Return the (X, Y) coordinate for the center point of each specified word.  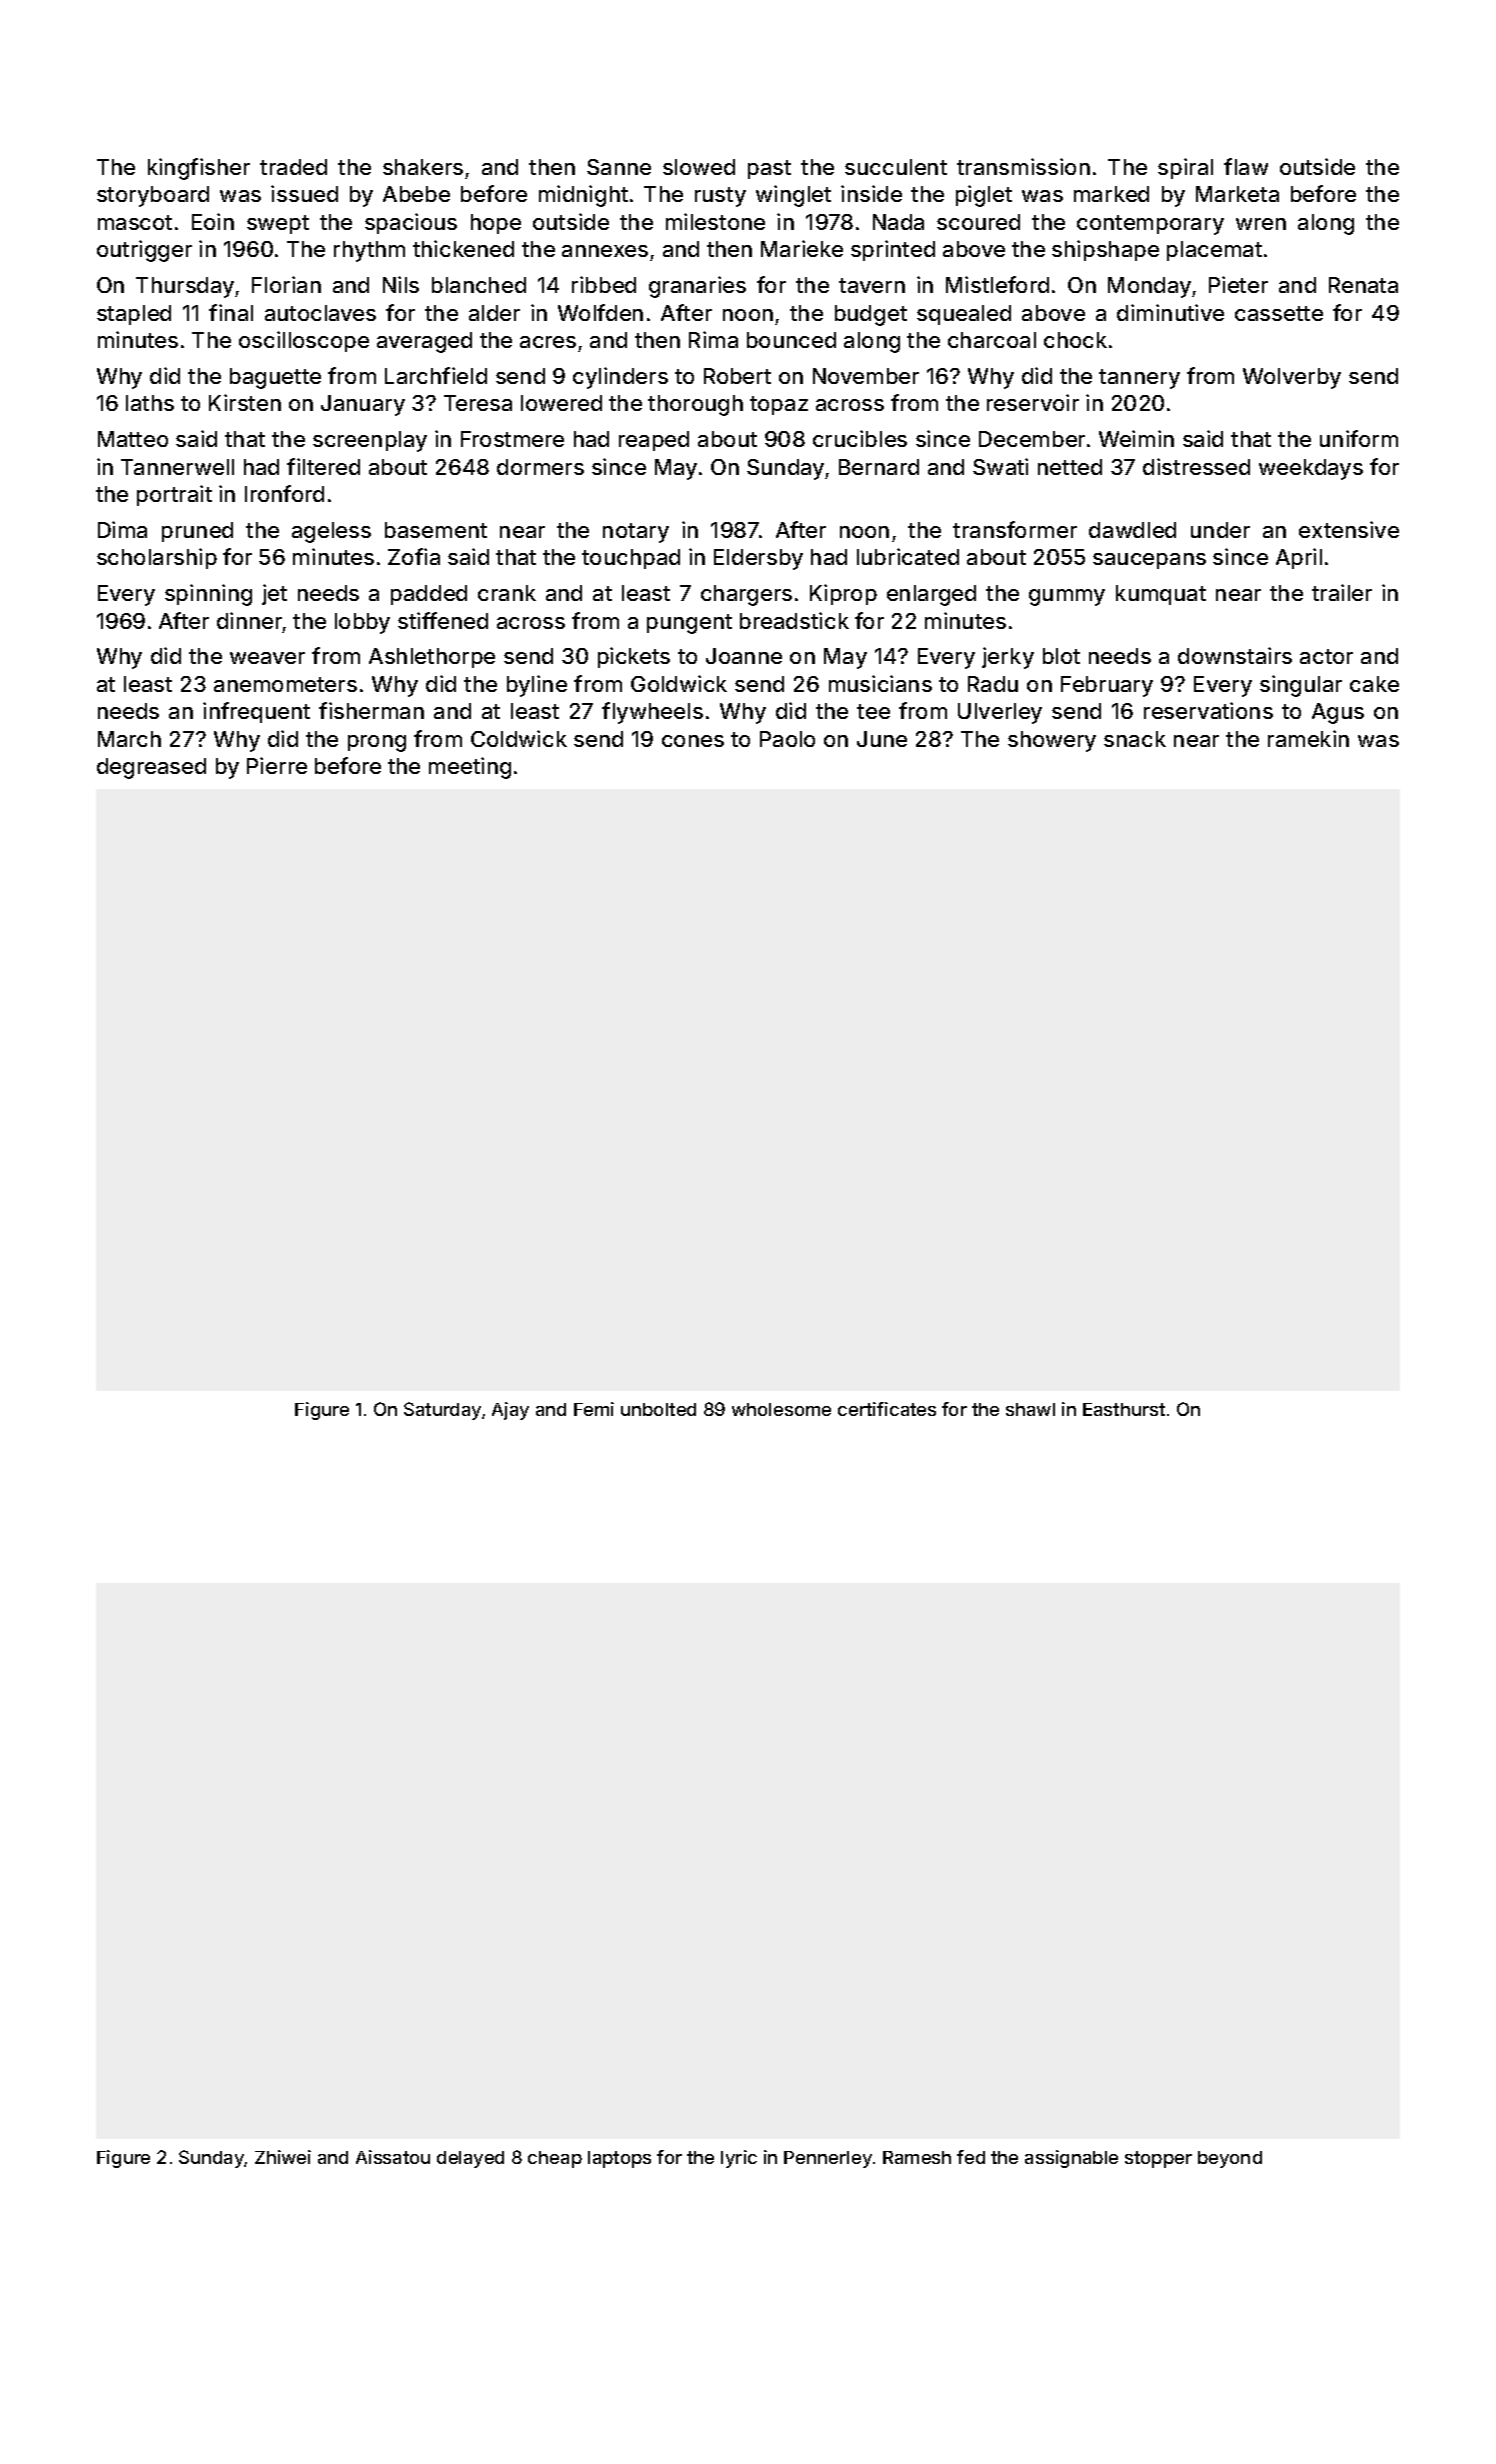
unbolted (658, 1409)
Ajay (510, 1411)
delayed (470, 2159)
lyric (739, 2159)
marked (1111, 194)
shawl (1030, 1409)
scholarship (157, 558)
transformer (1015, 529)
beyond (1230, 2159)
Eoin (213, 221)
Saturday (442, 1411)
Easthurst (1124, 1409)
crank (507, 593)
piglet (984, 196)
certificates (887, 1409)
